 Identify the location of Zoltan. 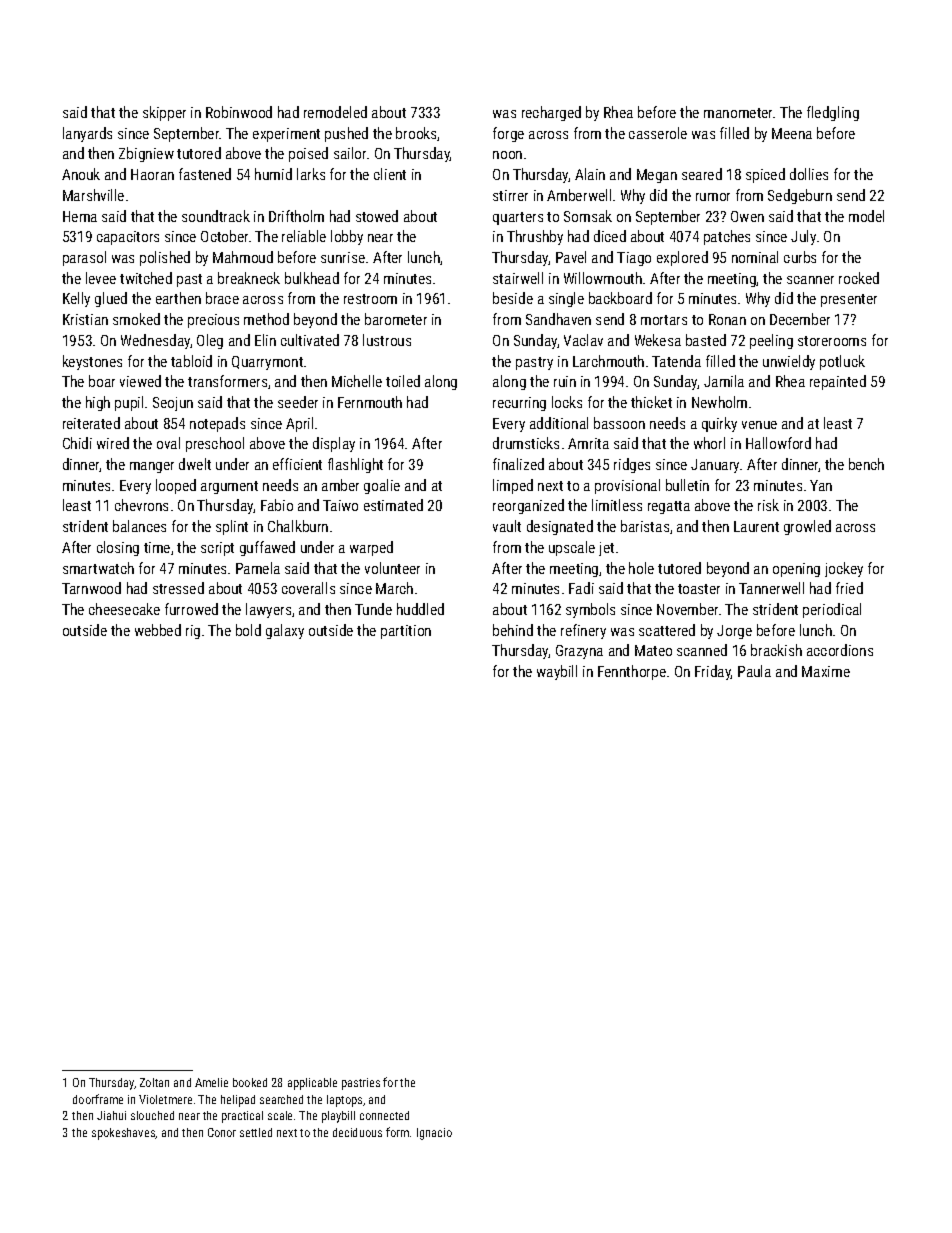
(154, 1082).
